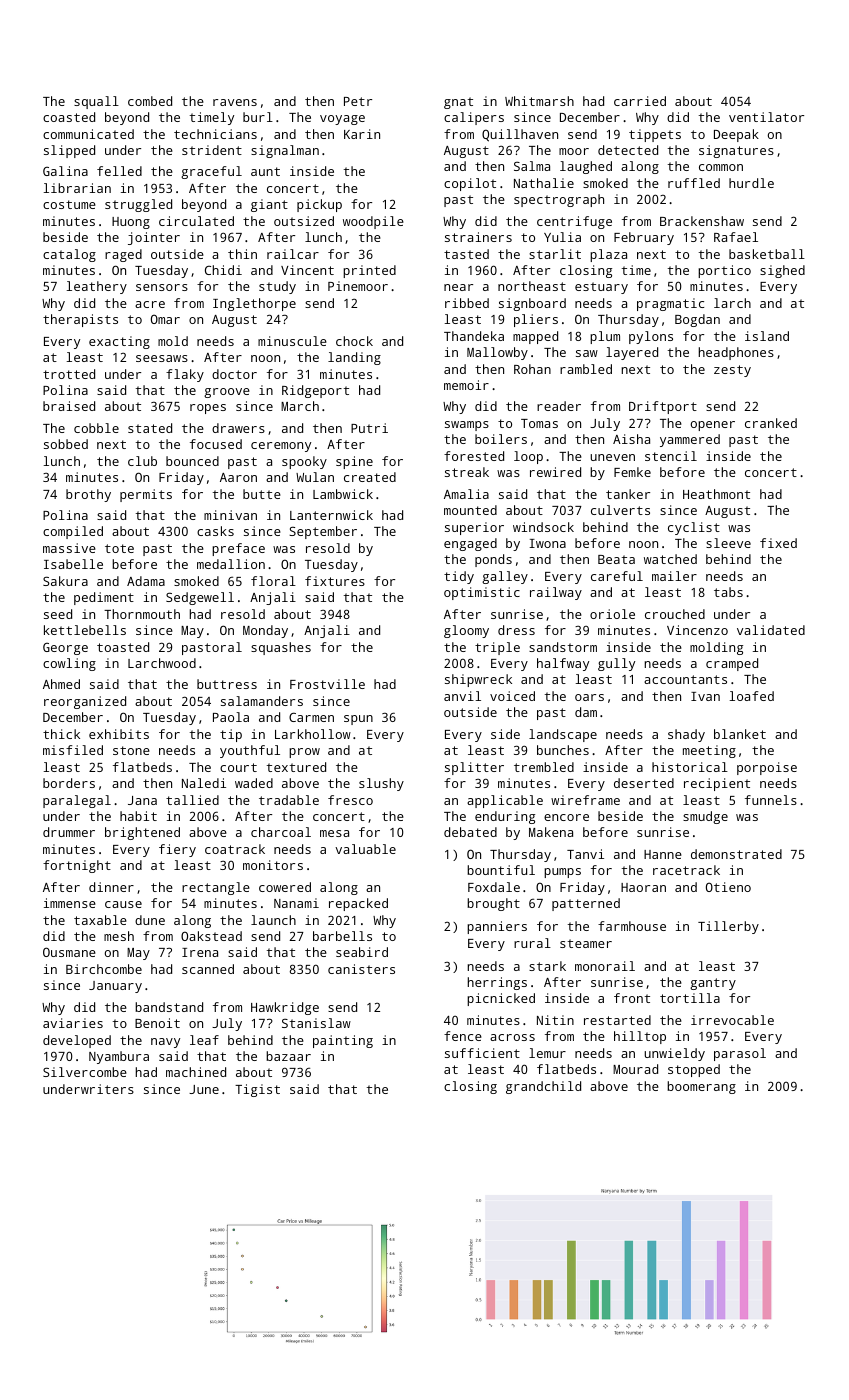  What do you see at coordinates (342, 120) in the screenshot?
I see `voyage` at bounding box center [342, 120].
